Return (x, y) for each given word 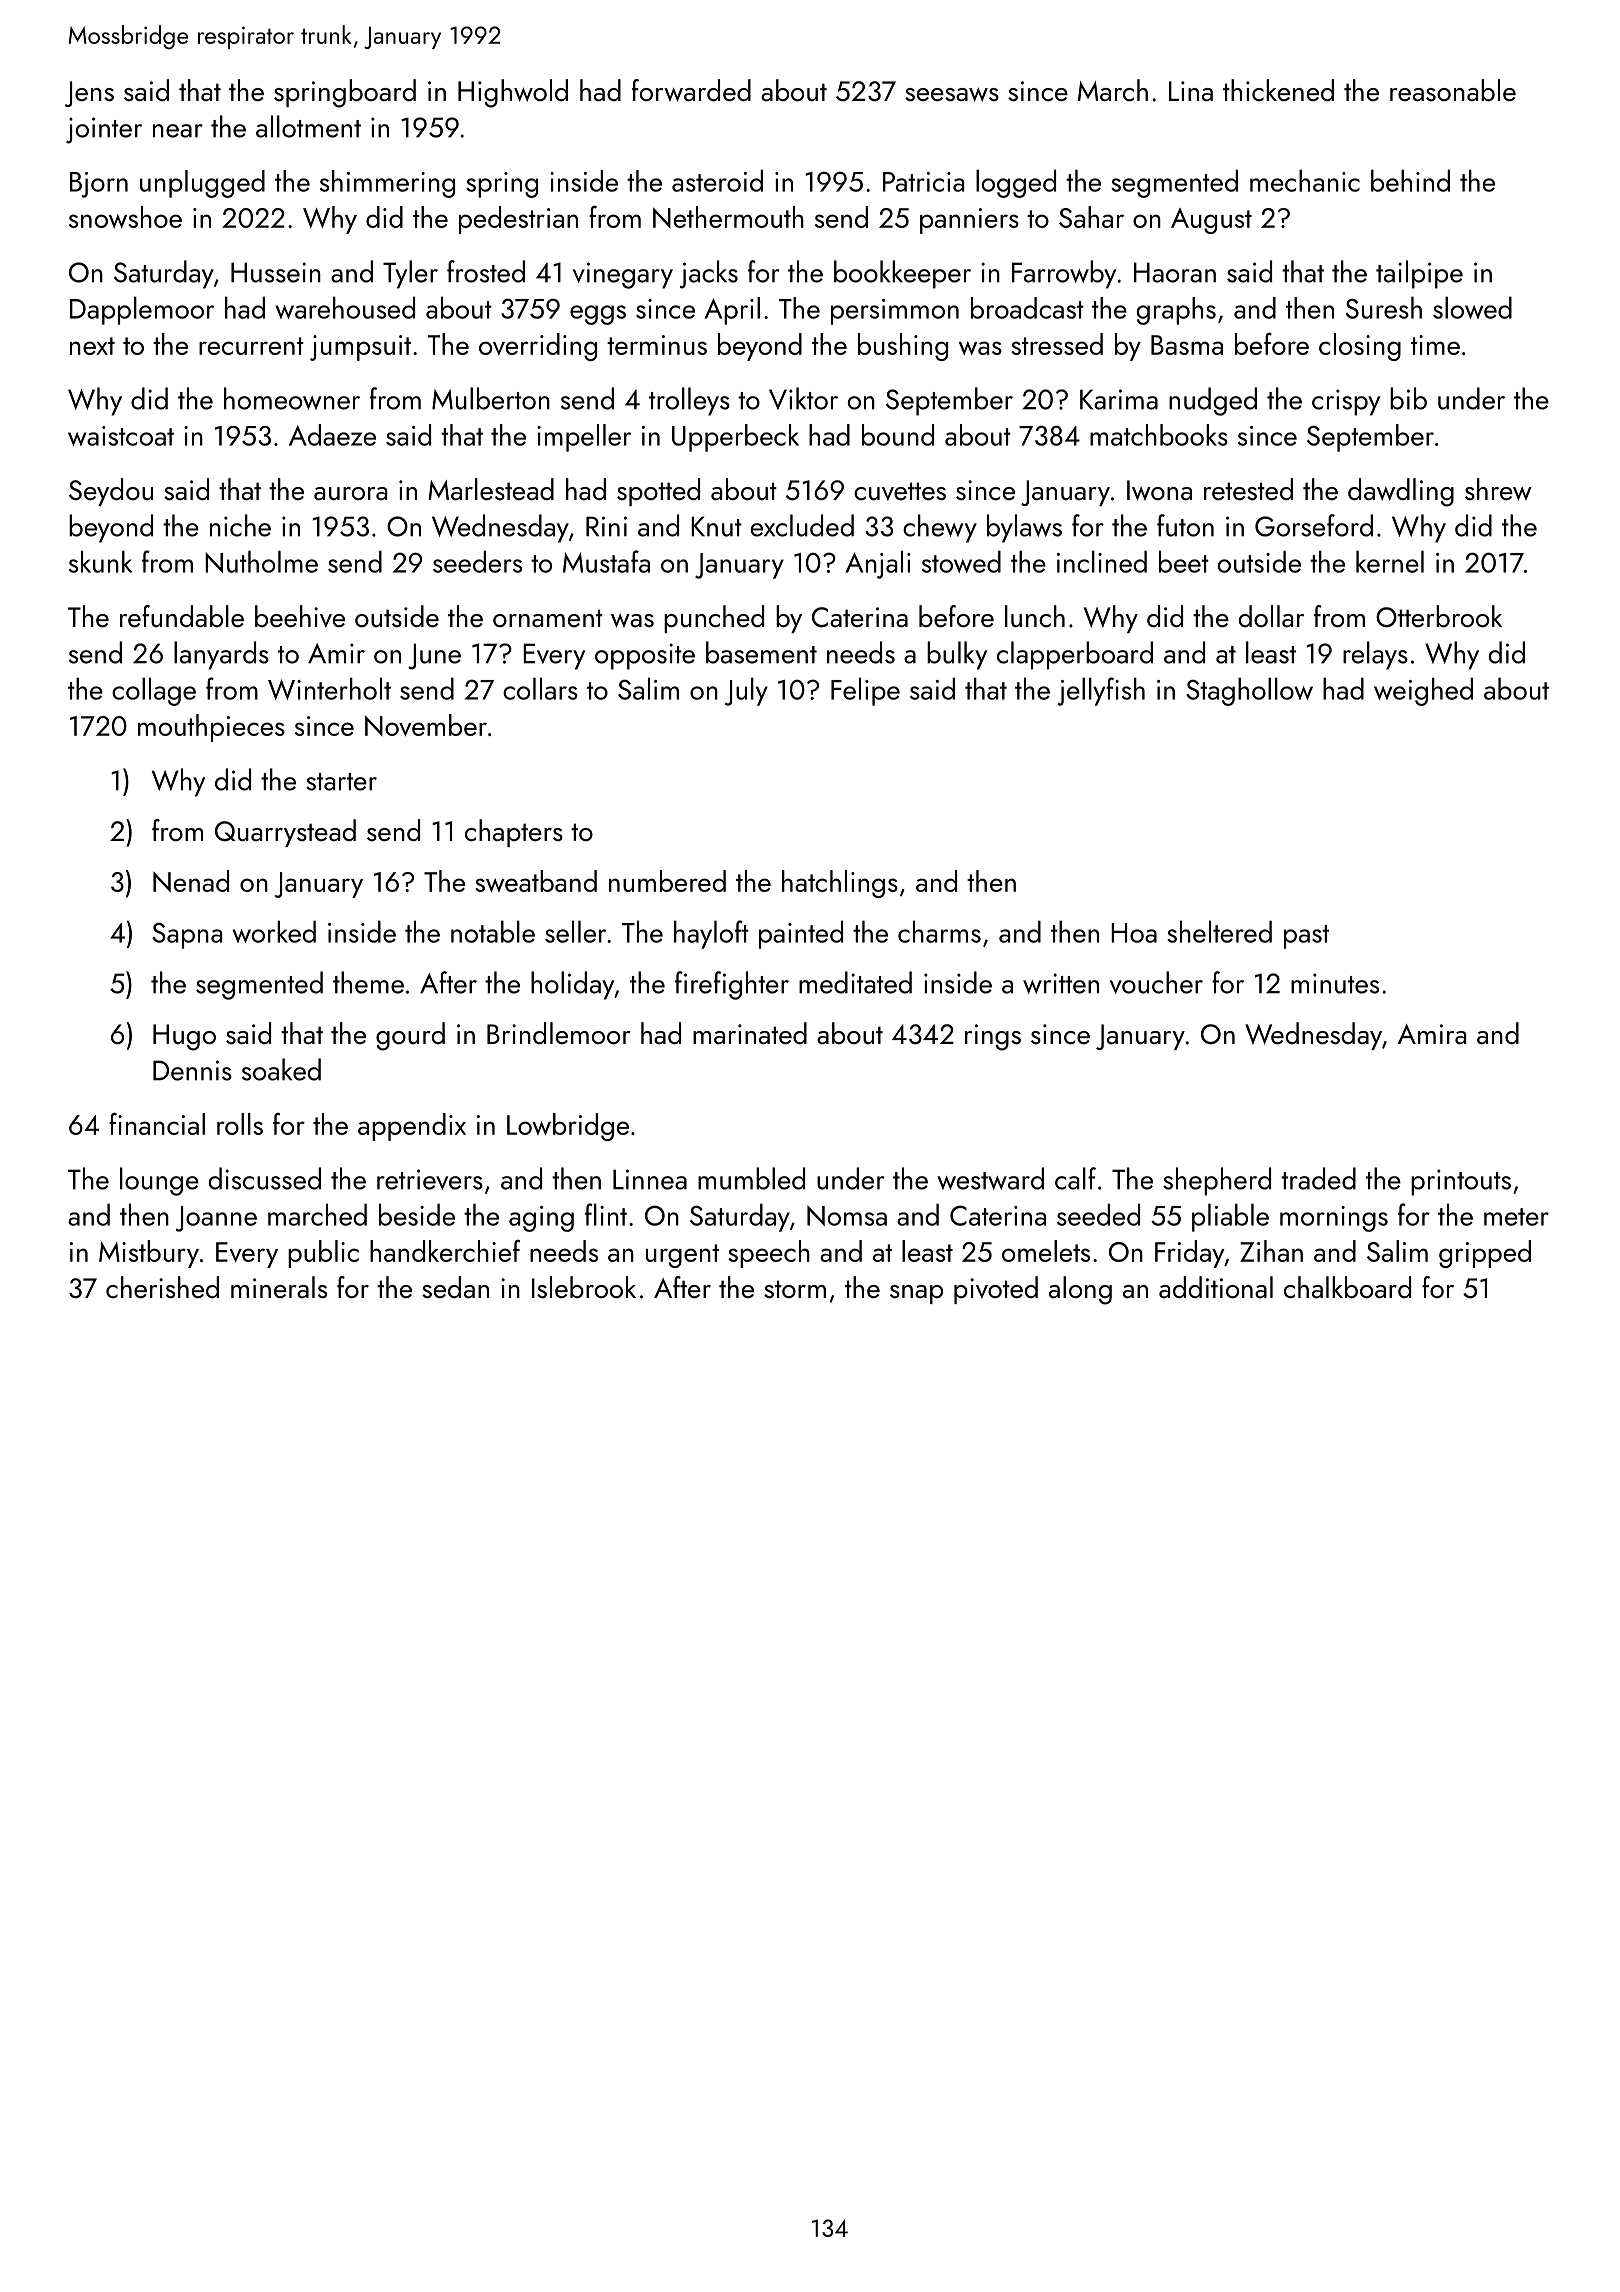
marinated (750, 1033)
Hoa (1134, 933)
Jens (89, 94)
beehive (300, 616)
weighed (1423, 691)
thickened (1278, 90)
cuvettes (900, 491)
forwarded (691, 90)
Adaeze (332, 435)
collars (540, 688)
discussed (265, 1178)
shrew (1498, 489)
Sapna (187, 935)
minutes (1335, 983)
